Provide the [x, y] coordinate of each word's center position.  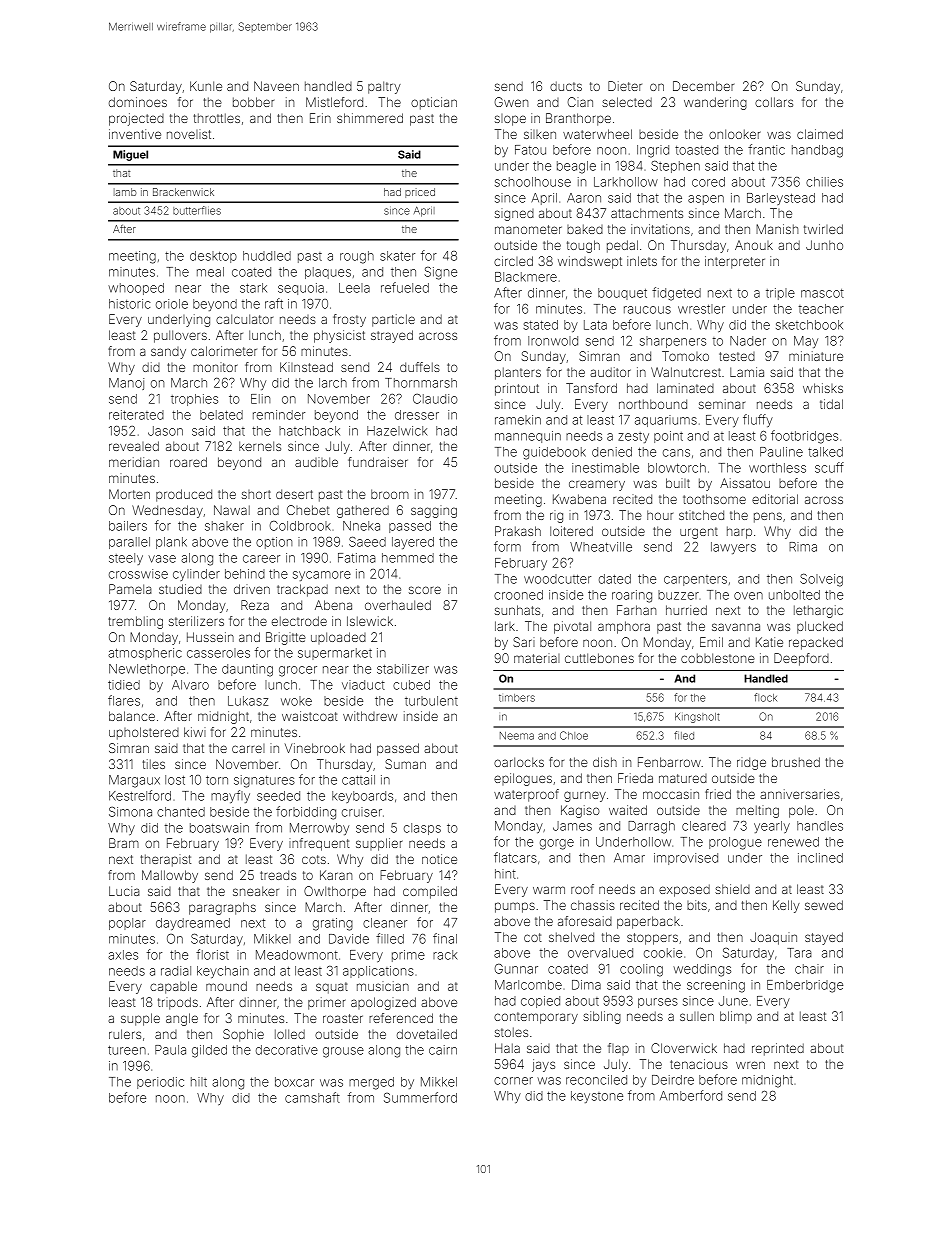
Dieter [625, 86]
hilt [199, 1082]
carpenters [695, 580]
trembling [135, 622]
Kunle [206, 86]
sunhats [517, 610]
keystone [597, 1097]
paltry [384, 87]
